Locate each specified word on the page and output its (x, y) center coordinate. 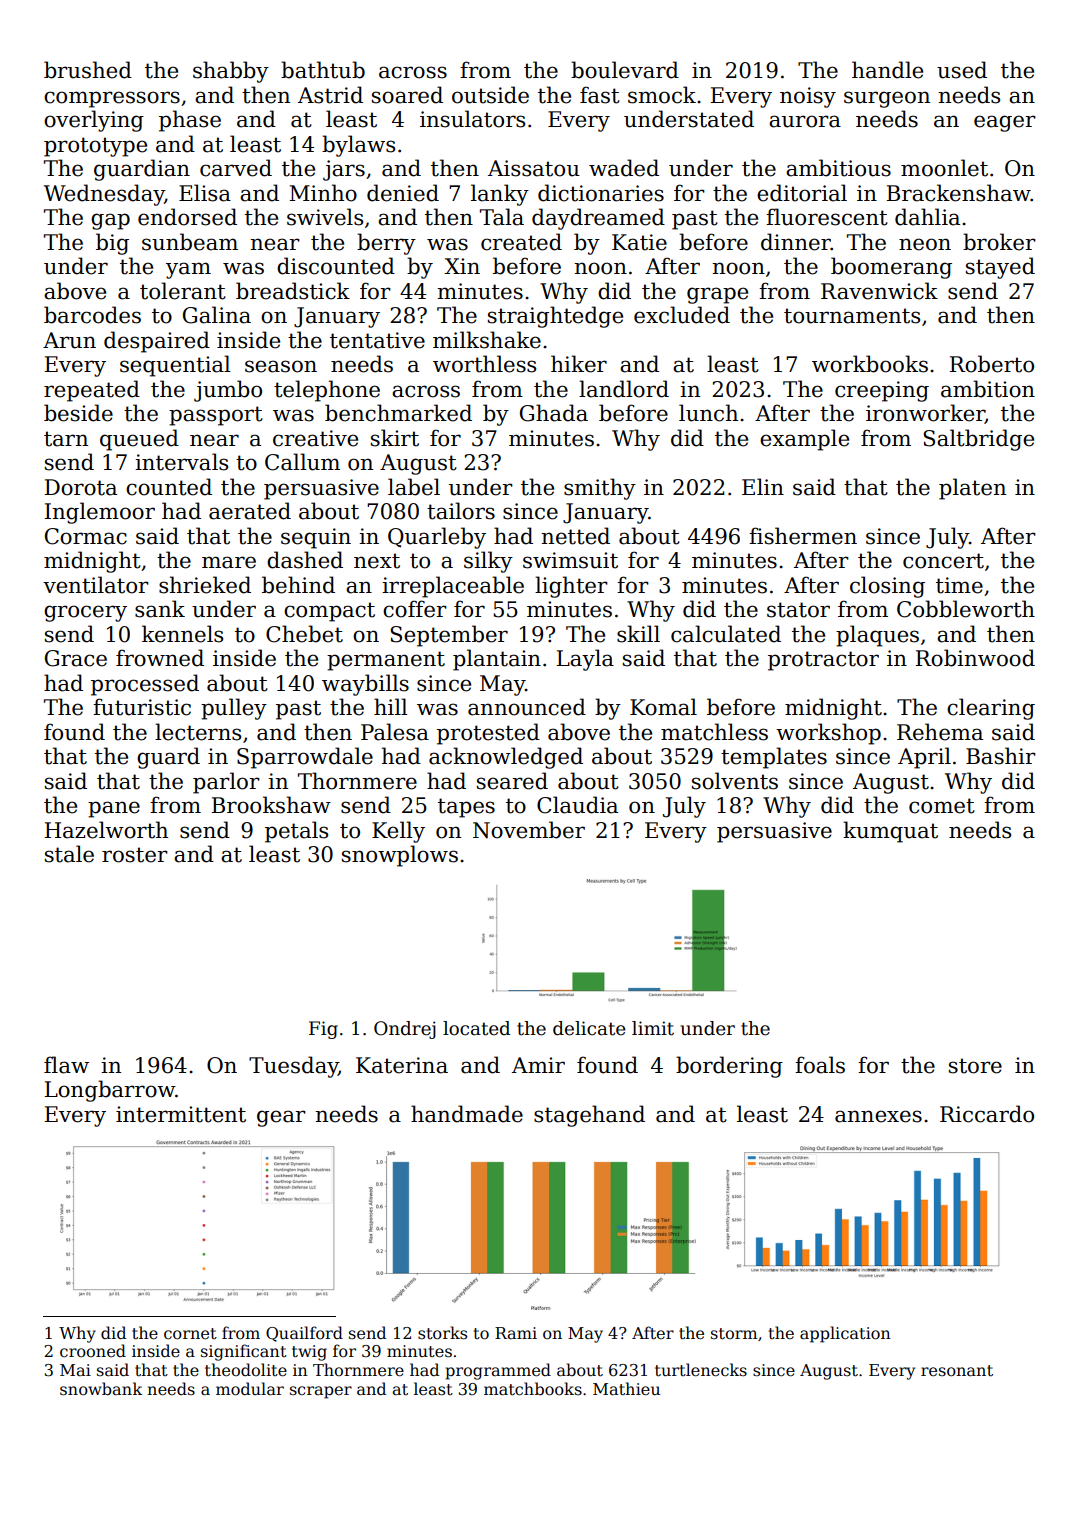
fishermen (803, 536)
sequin (316, 538)
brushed (88, 70)
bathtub (323, 70)
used (962, 70)
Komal (663, 707)
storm (734, 1334)
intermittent (181, 1114)
